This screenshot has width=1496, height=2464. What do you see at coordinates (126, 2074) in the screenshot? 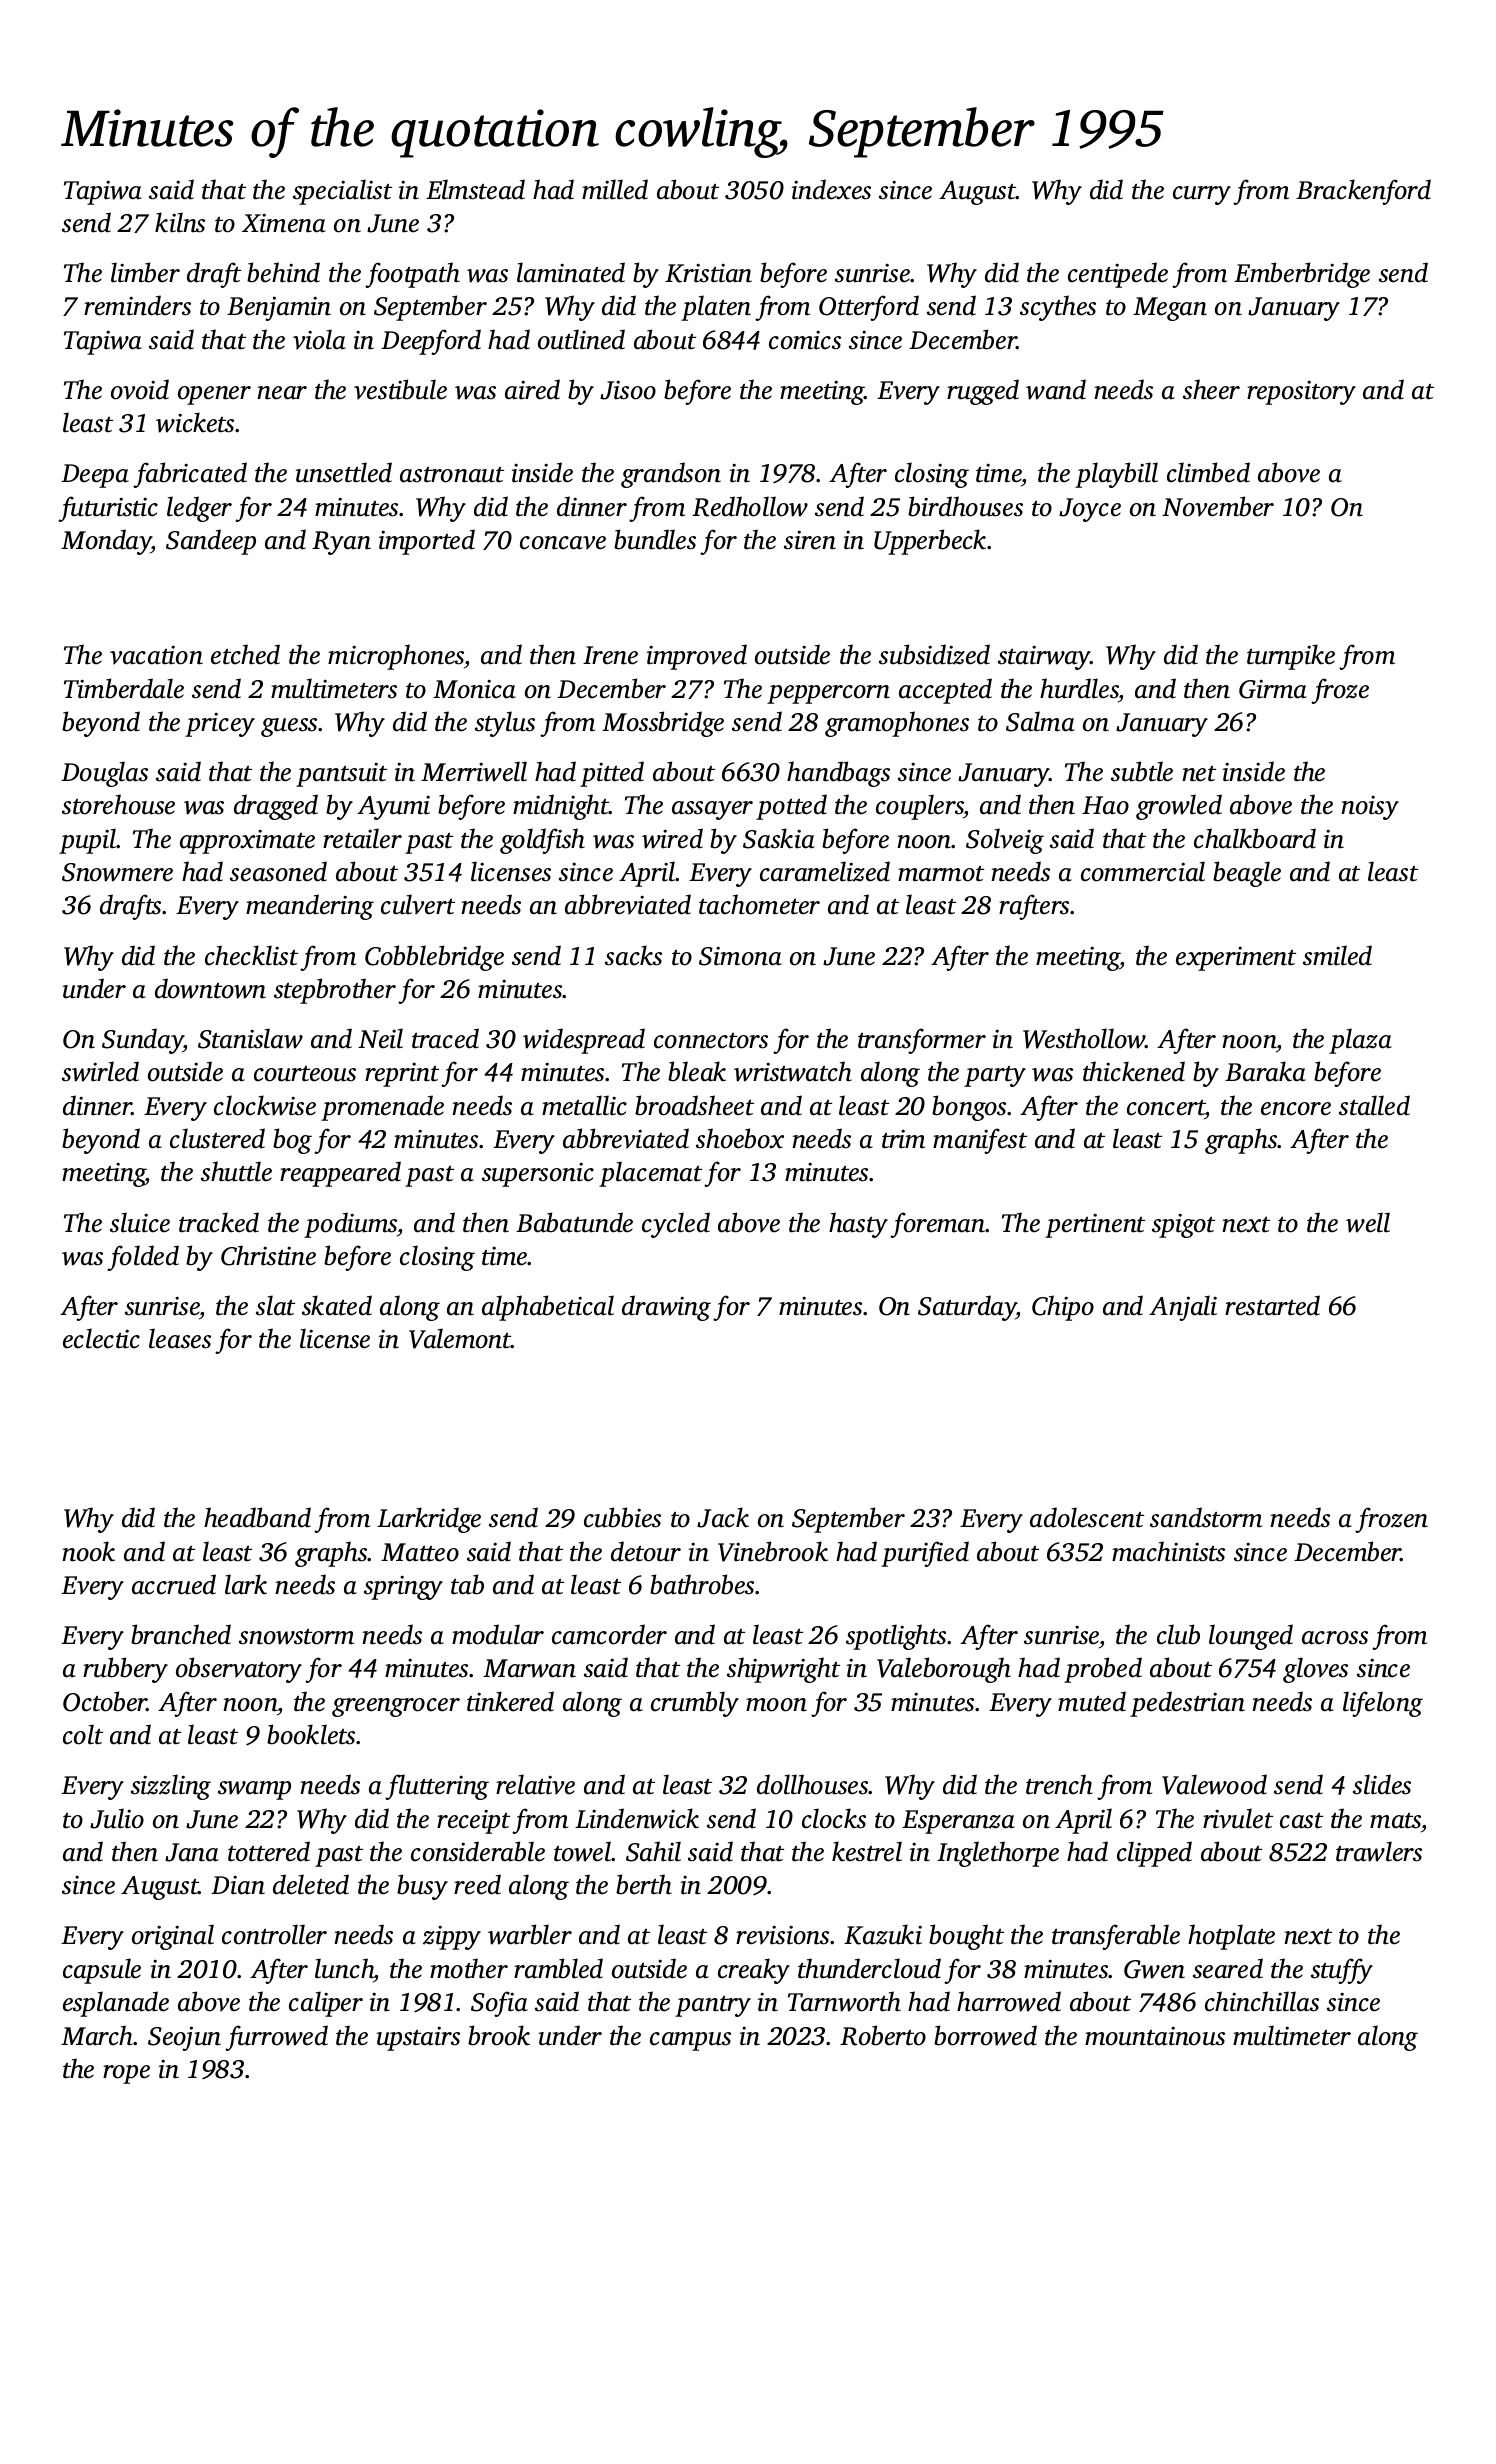
I see `rope` at bounding box center [126, 2074].
